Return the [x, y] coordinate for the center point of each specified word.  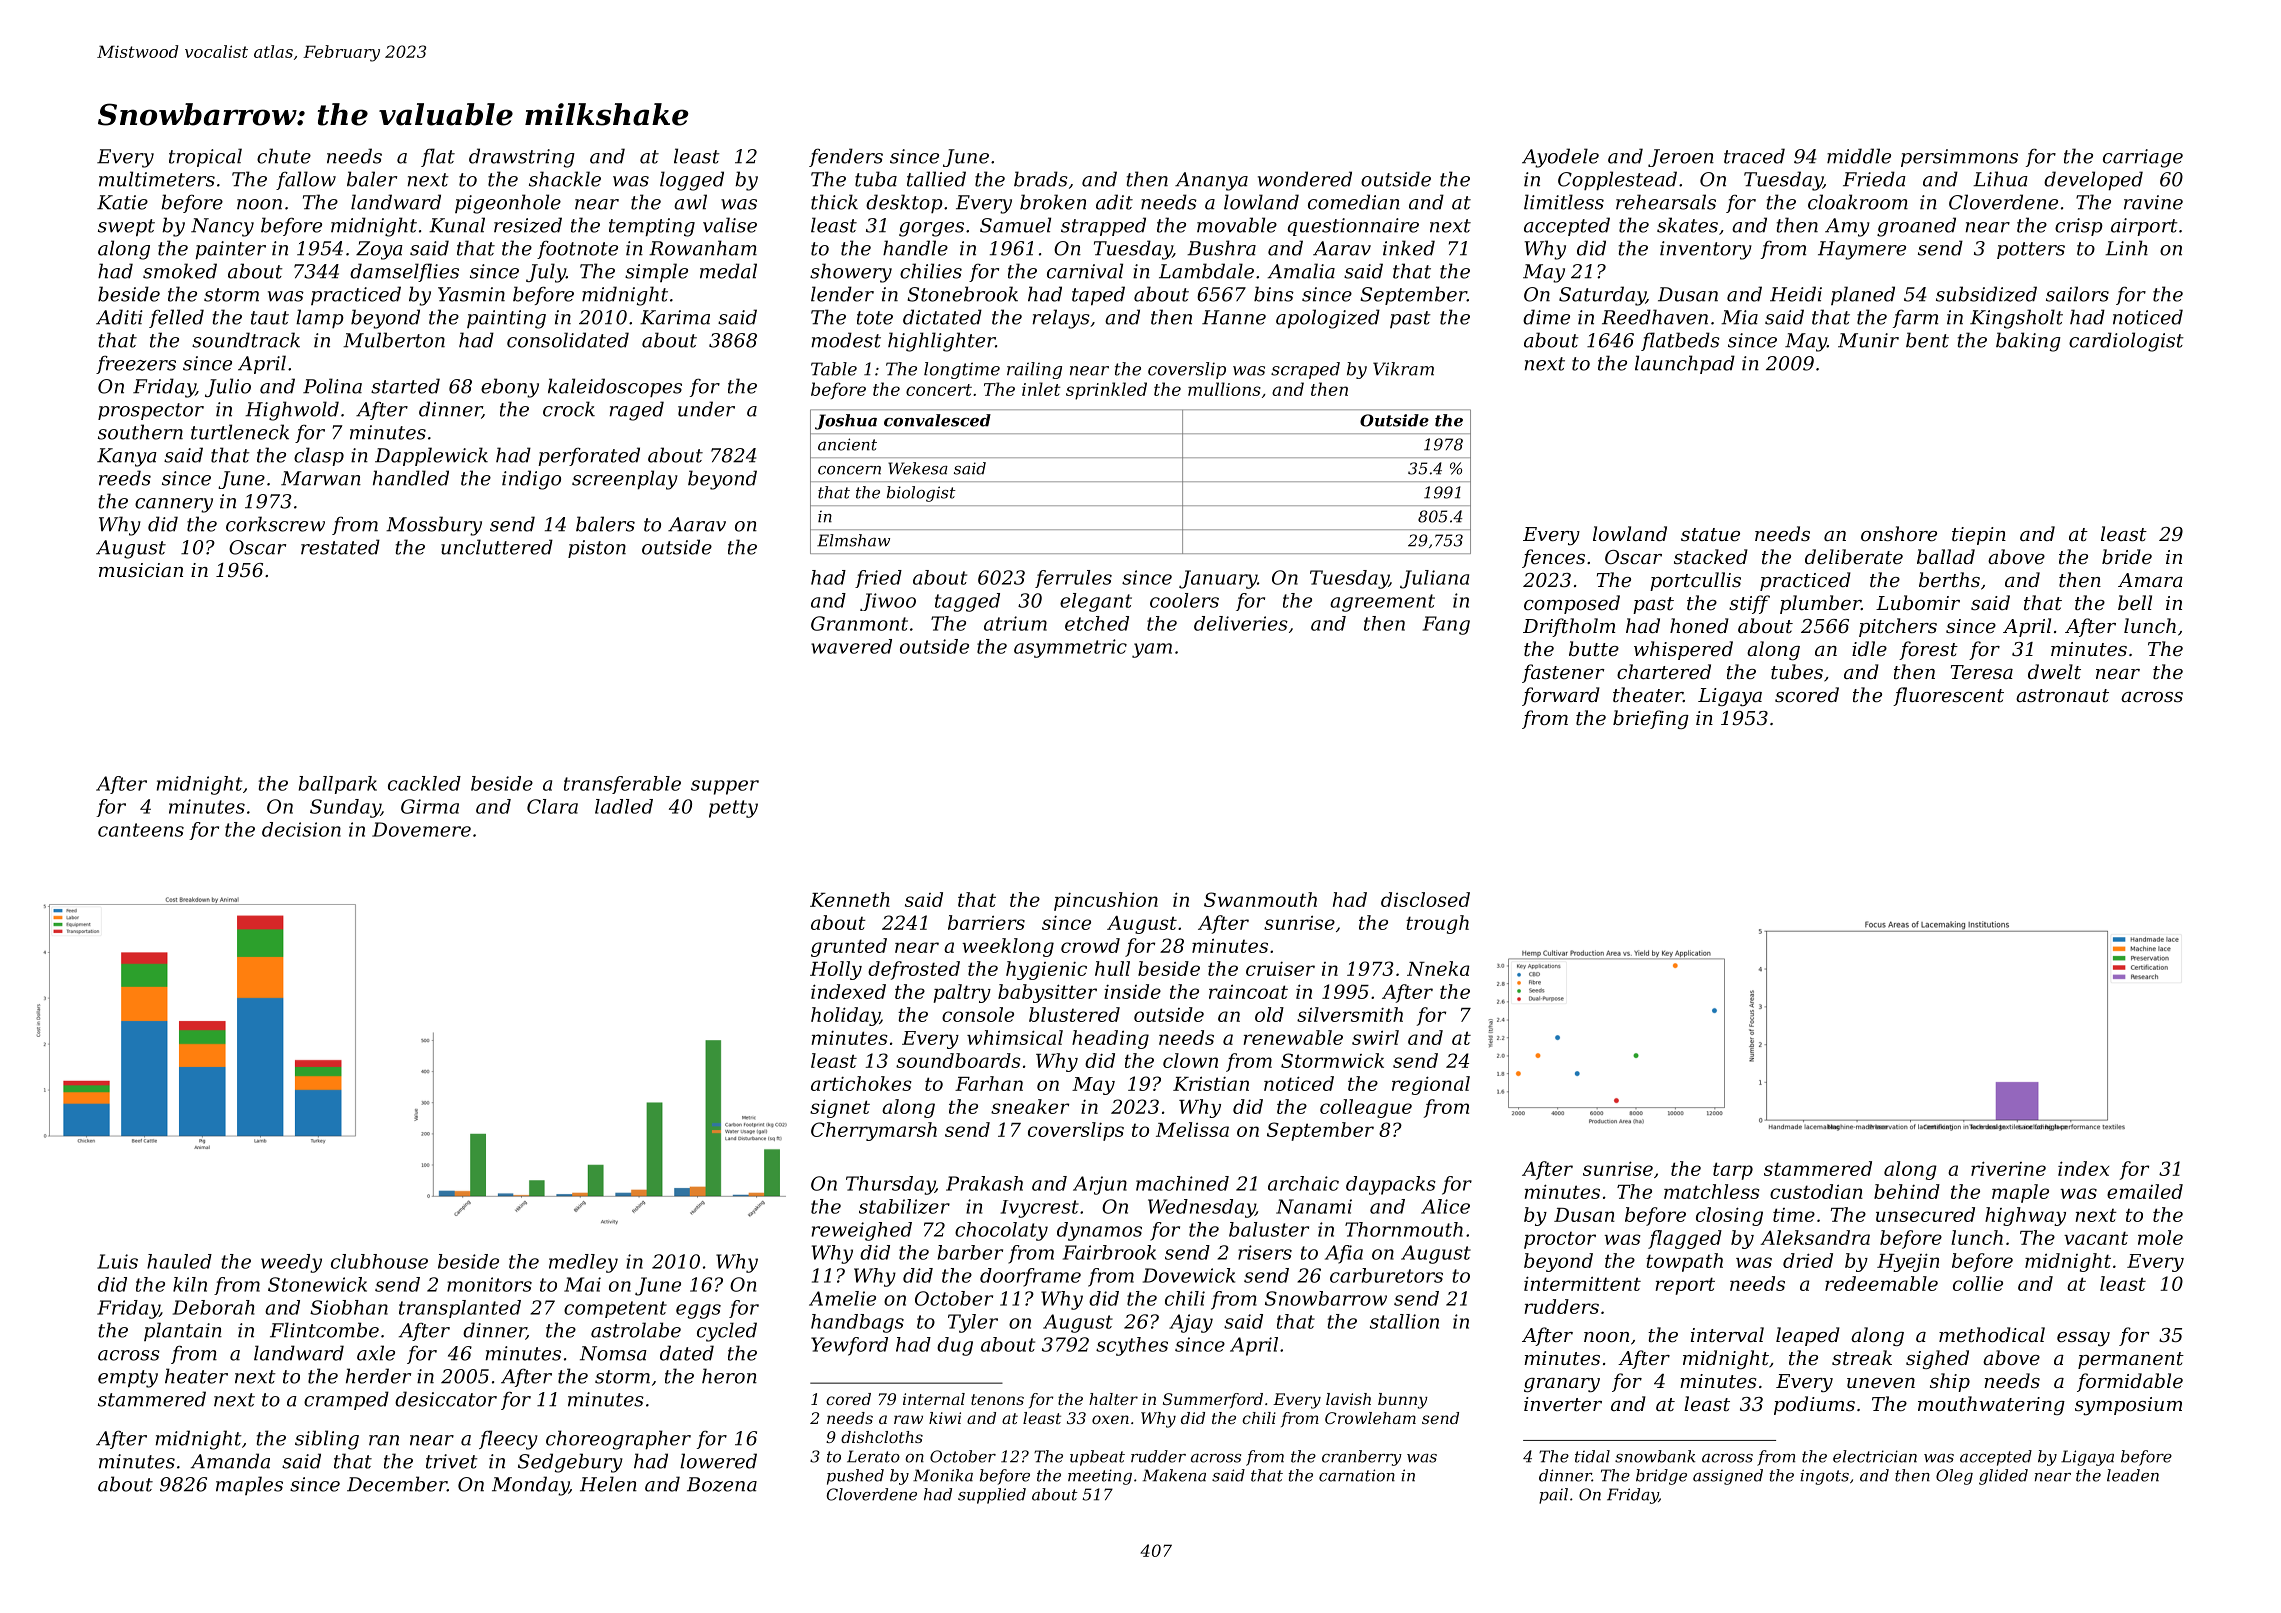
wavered [851, 646]
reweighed [862, 1231]
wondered [1305, 179]
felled [176, 318]
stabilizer [904, 1206]
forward [1561, 696]
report [1685, 1286]
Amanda [230, 1461]
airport [2144, 227]
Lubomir [1918, 602]
